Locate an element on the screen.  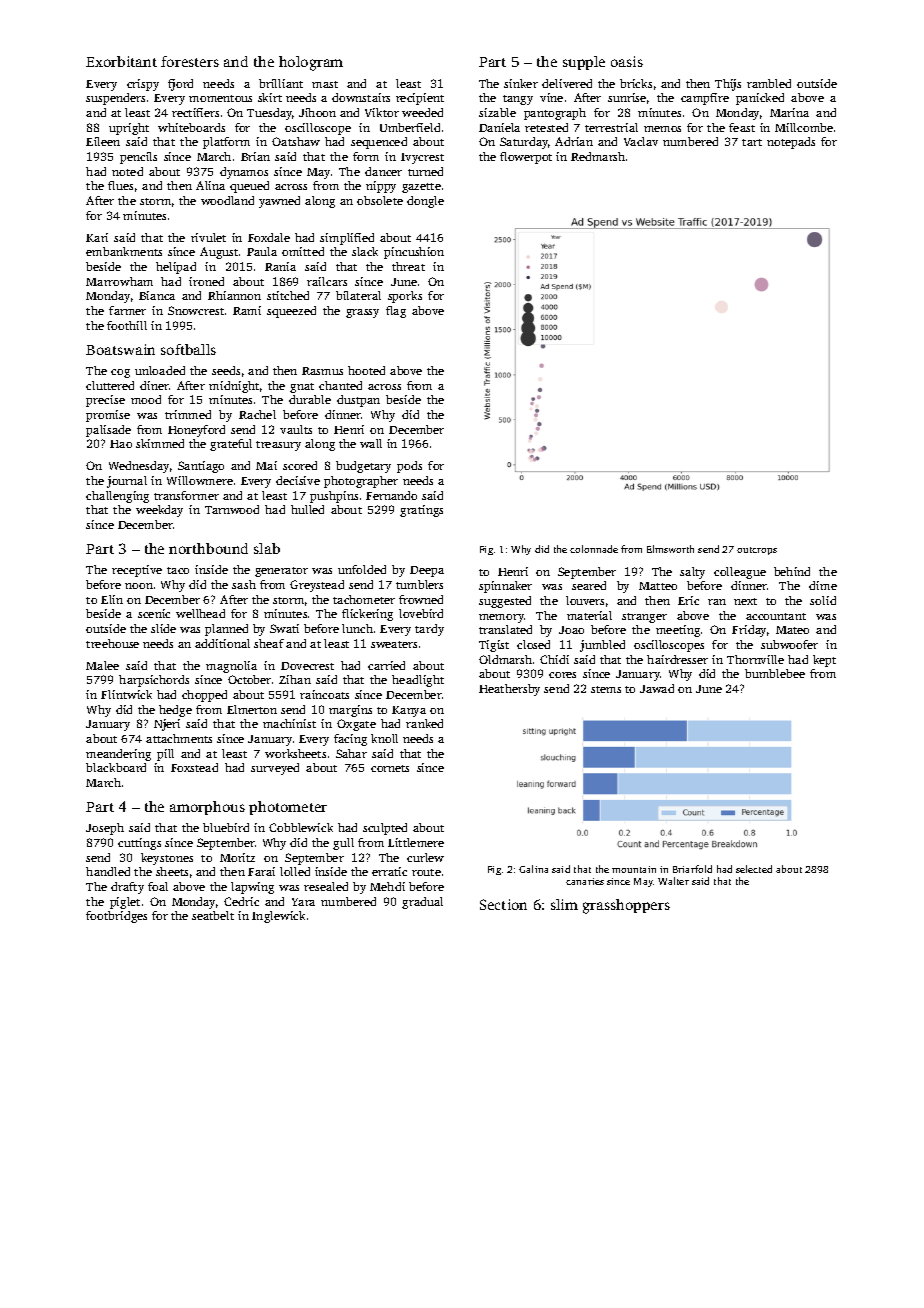
grasshoppers is located at coordinates (626, 906).
